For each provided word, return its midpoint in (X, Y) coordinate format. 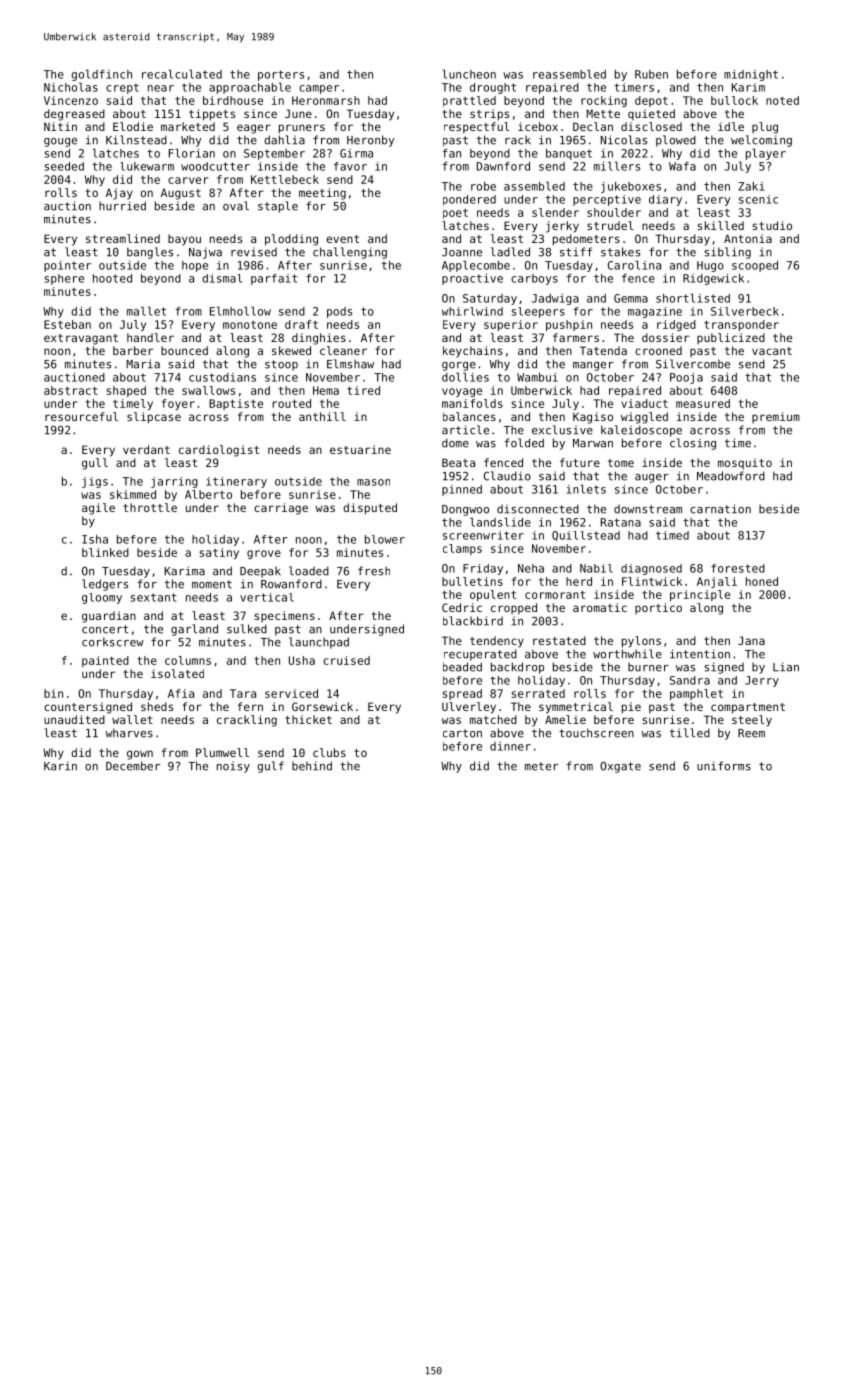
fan (452, 153)
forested (738, 568)
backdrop (517, 668)
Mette (603, 113)
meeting (322, 194)
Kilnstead (136, 140)
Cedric (462, 607)
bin (53, 693)
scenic (758, 199)
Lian (786, 667)
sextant (154, 597)
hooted (112, 278)
